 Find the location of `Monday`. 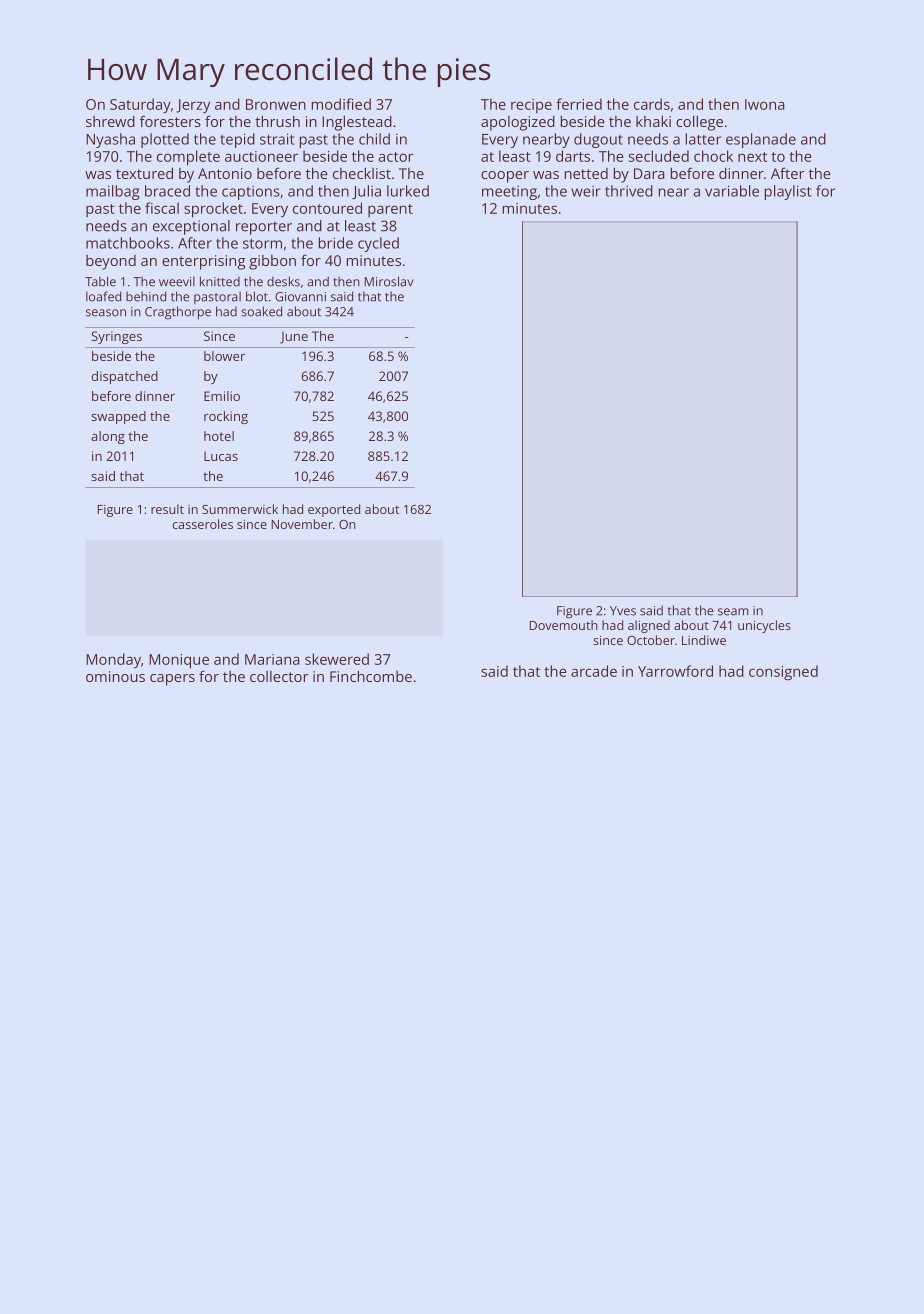

Monday is located at coordinates (113, 661).
